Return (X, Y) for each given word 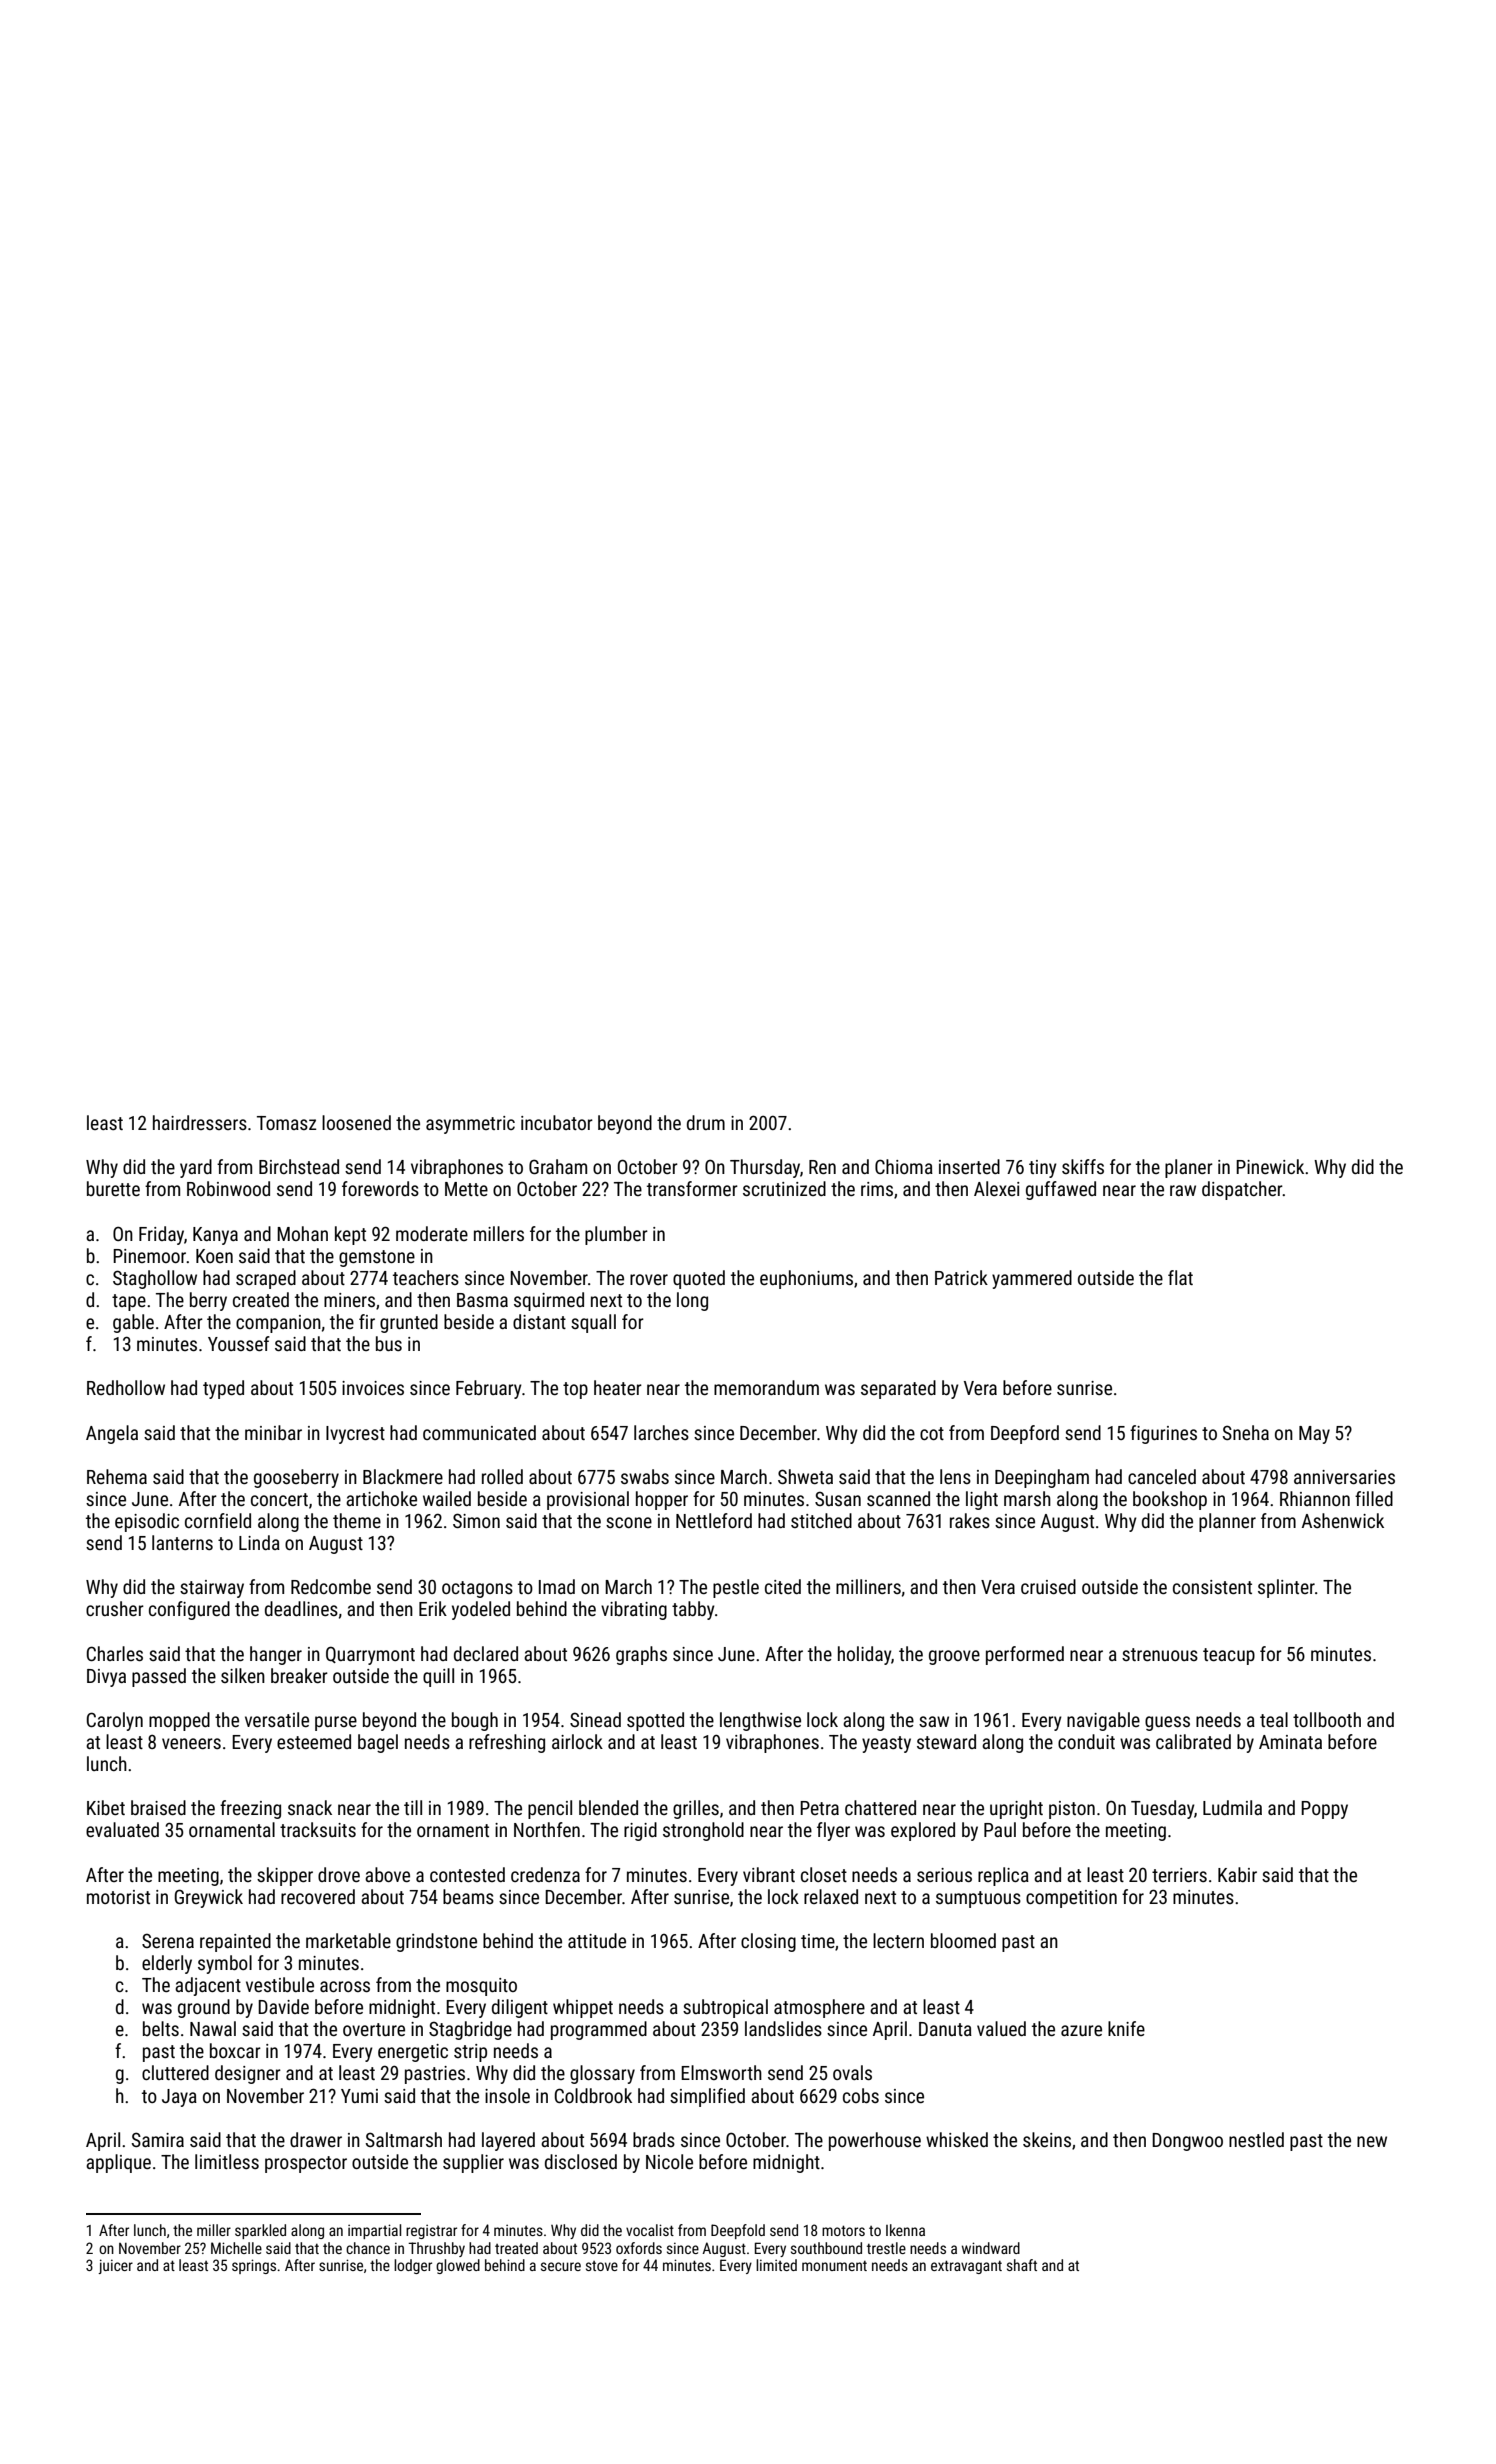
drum (706, 1122)
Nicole (669, 2161)
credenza (545, 1874)
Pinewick (1270, 1166)
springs (254, 2266)
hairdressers (200, 1122)
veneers (191, 1743)
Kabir (1237, 1874)
